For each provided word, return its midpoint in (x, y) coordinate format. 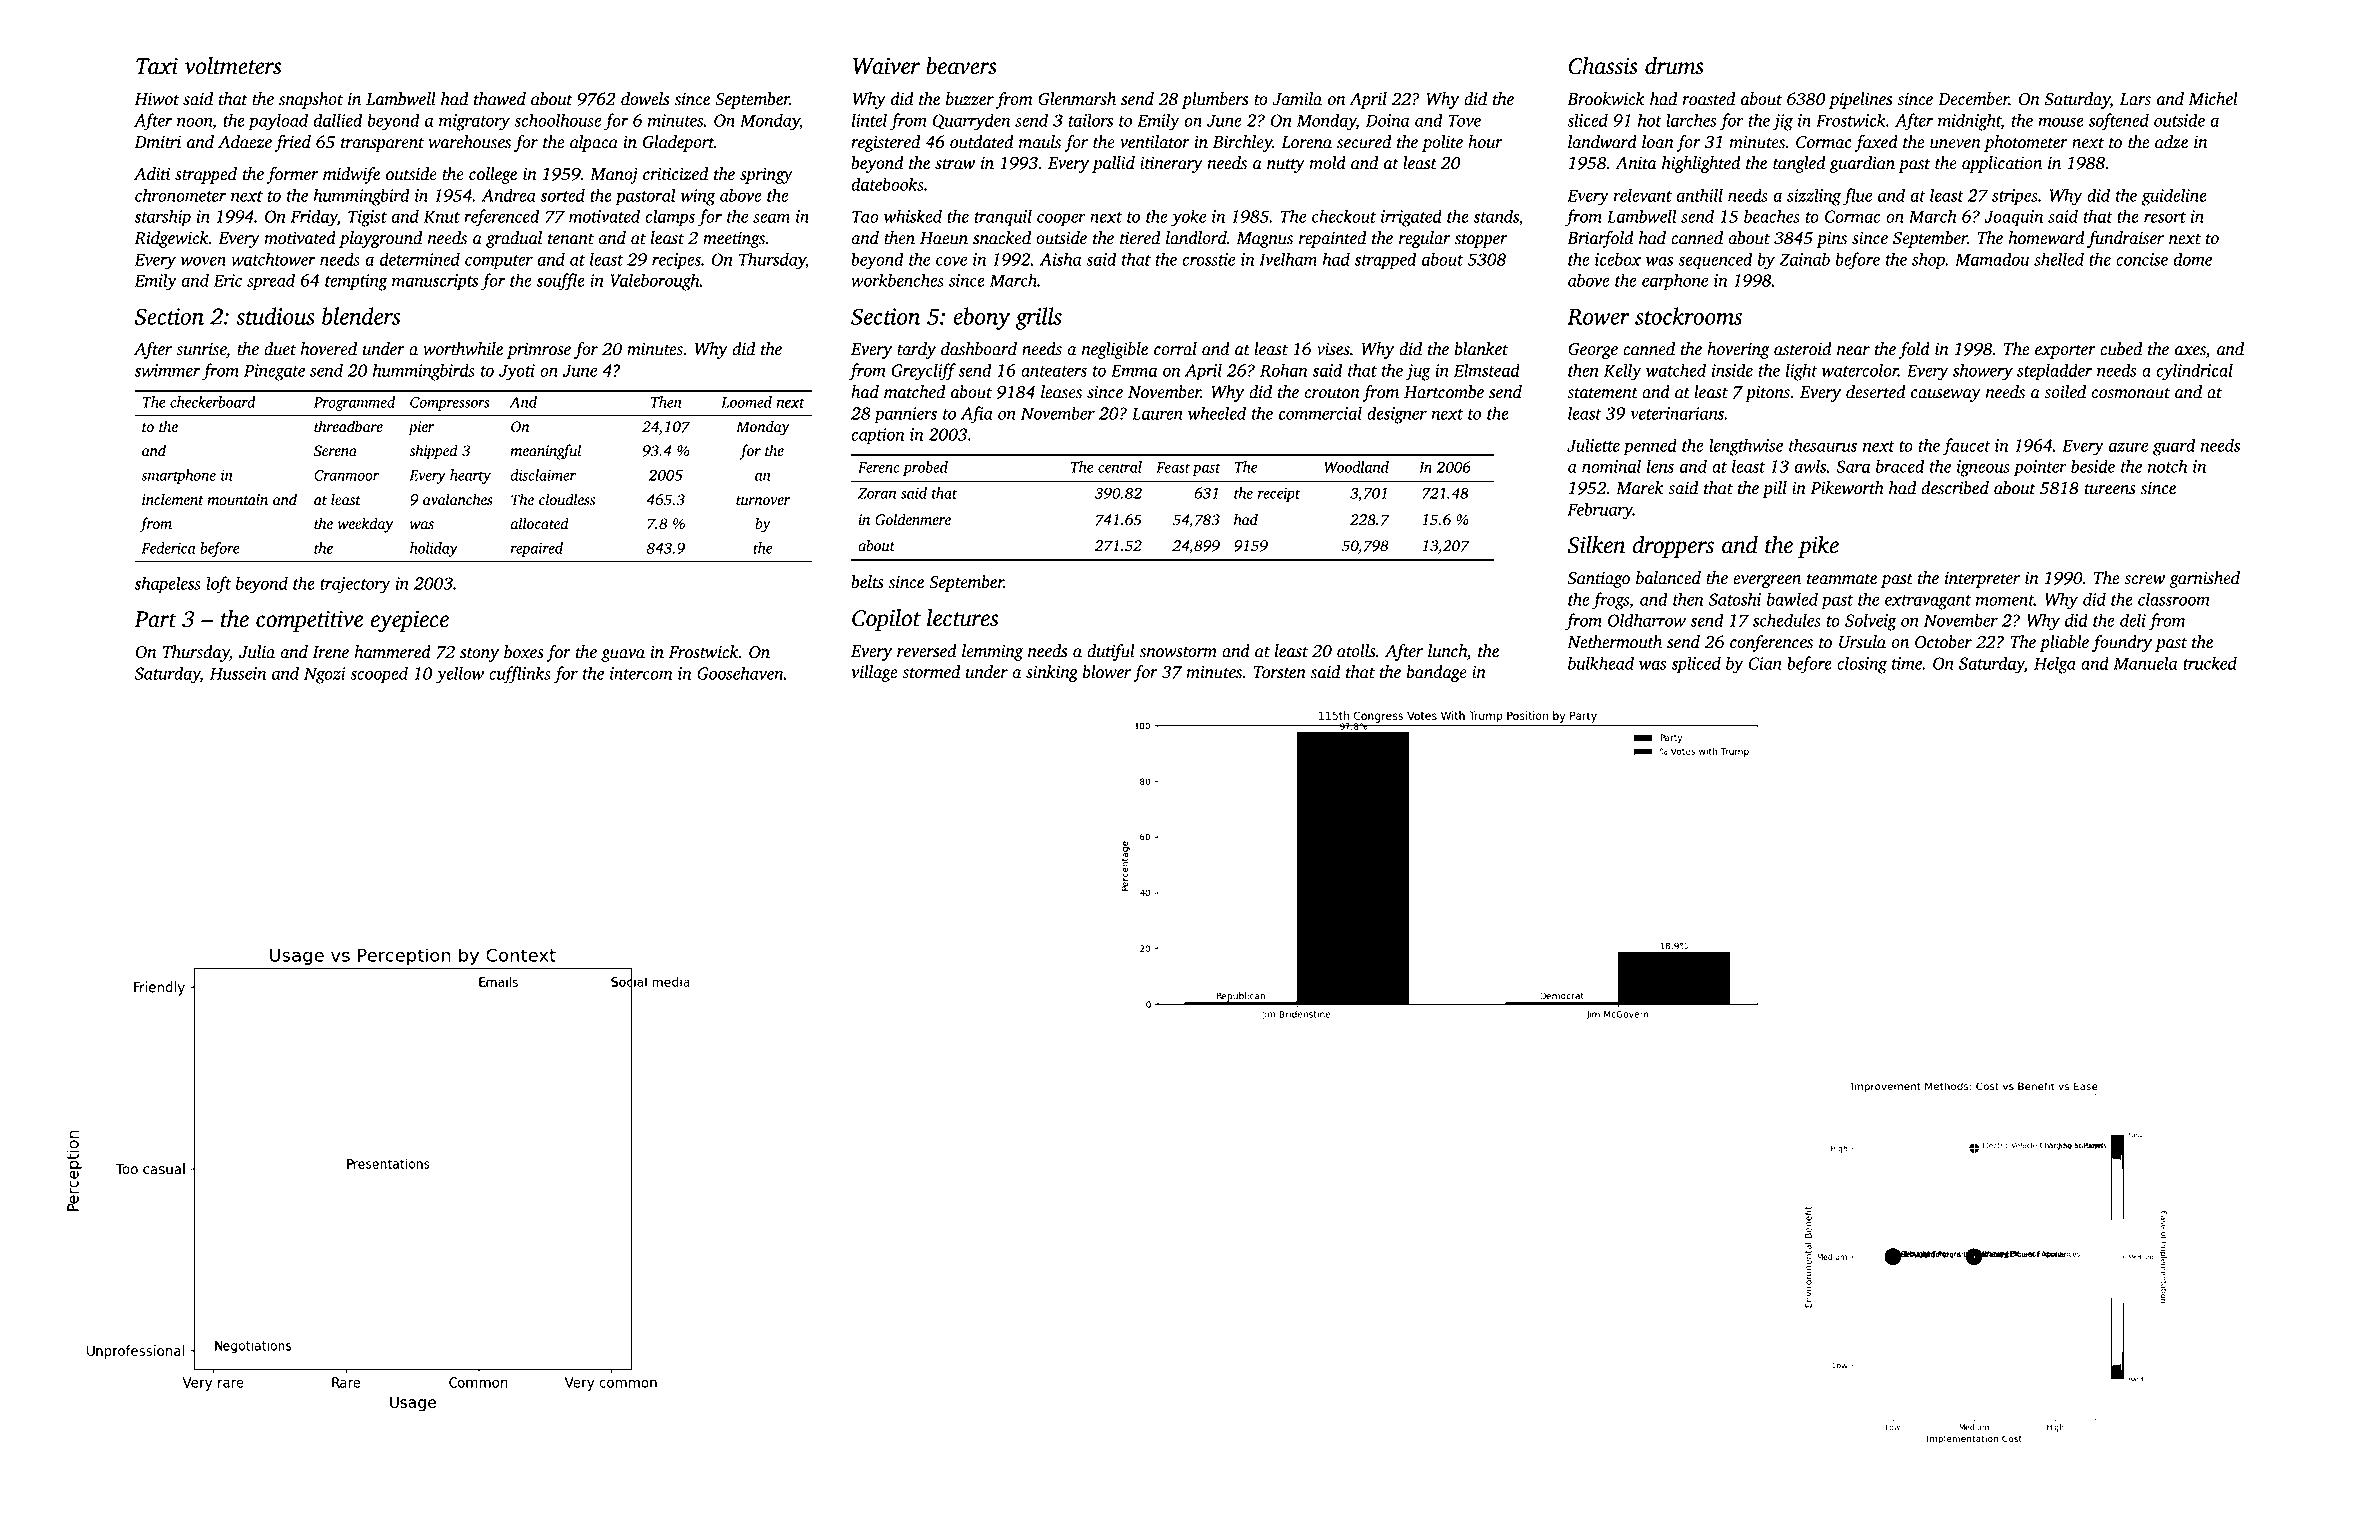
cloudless (567, 499)
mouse (2061, 122)
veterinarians (1677, 413)
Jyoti (517, 372)
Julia (257, 652)
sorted (562, 195)
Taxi (157, 66)
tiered (1140, 238)
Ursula (1862, 642)
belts (867, 582)
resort (2165, 217)
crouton (1332, 393)
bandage (1437, 673)
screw (2144, 580)
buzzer (970, 99)
